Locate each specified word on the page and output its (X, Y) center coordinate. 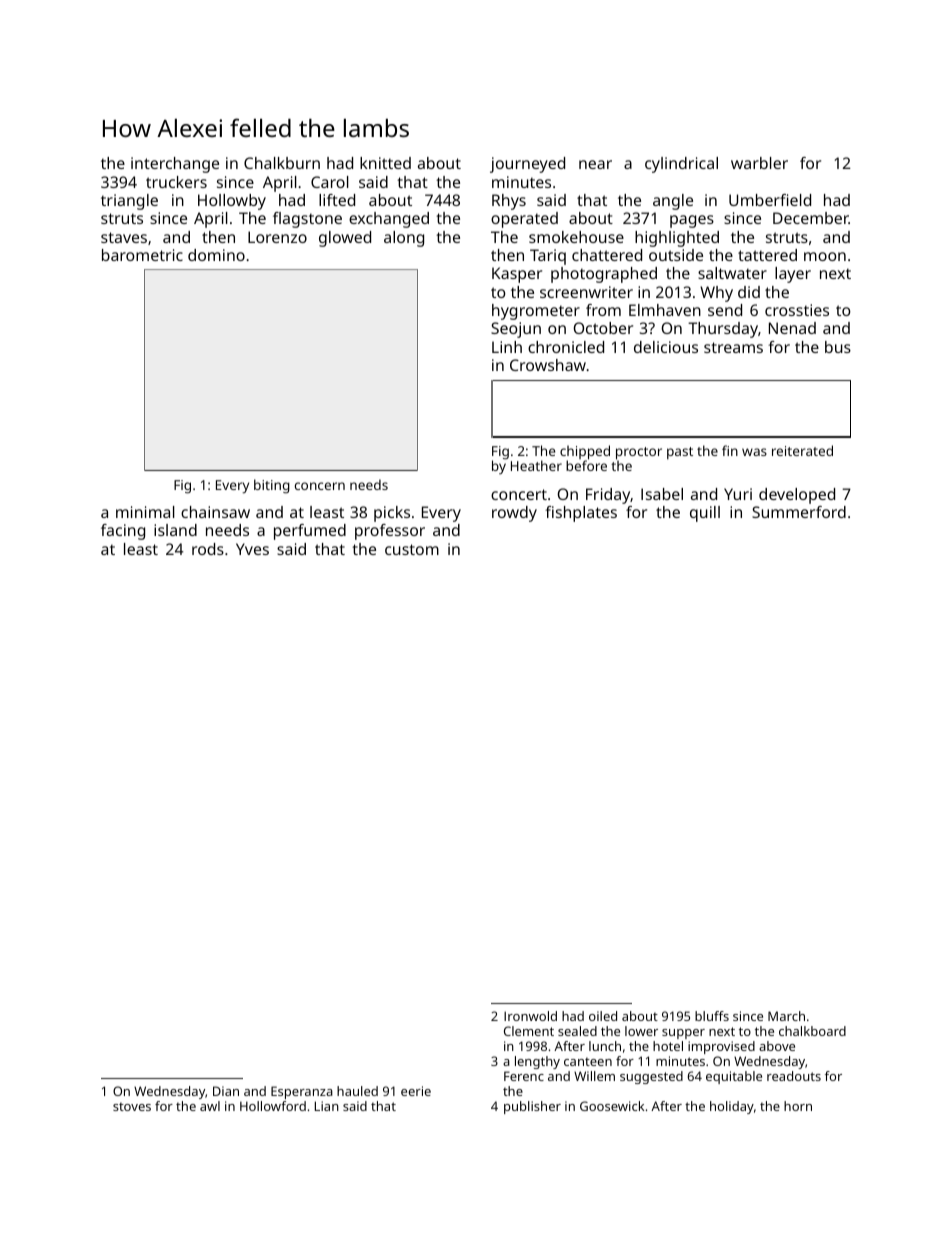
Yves (252, 549)
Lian (327, 1106)
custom (412, 549)
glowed (345, 239)
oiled (603, 1016)
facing (123, 532)
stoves (132, 1106)
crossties (797, 310)
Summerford (799, 512)
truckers (176, 182)
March (786, 1016)
